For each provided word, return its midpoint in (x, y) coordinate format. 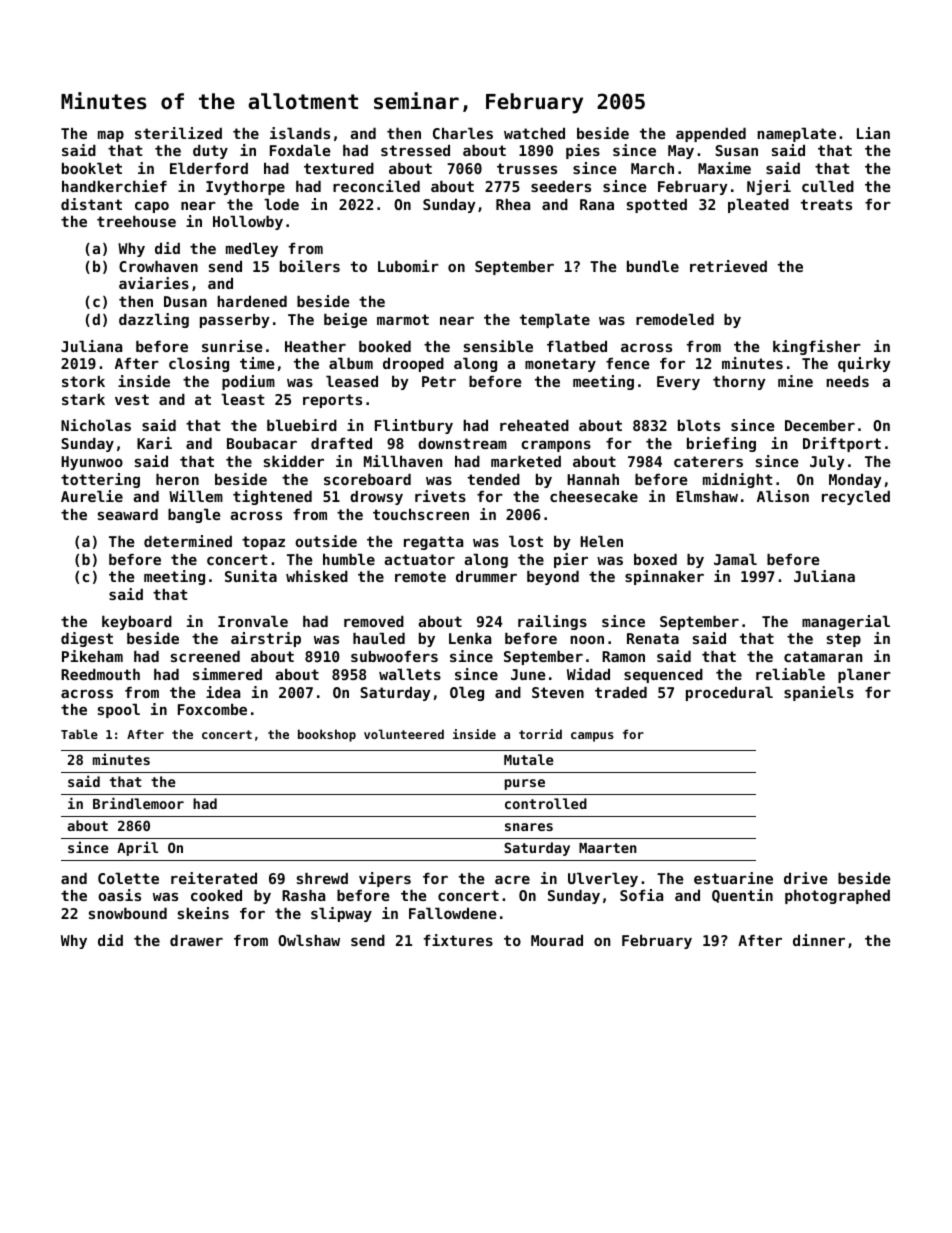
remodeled (675, 319)
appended (711, 135)
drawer (196, 940)
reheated (534, 425)
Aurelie (92, 496)
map (111, 136)
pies (583, 151)
